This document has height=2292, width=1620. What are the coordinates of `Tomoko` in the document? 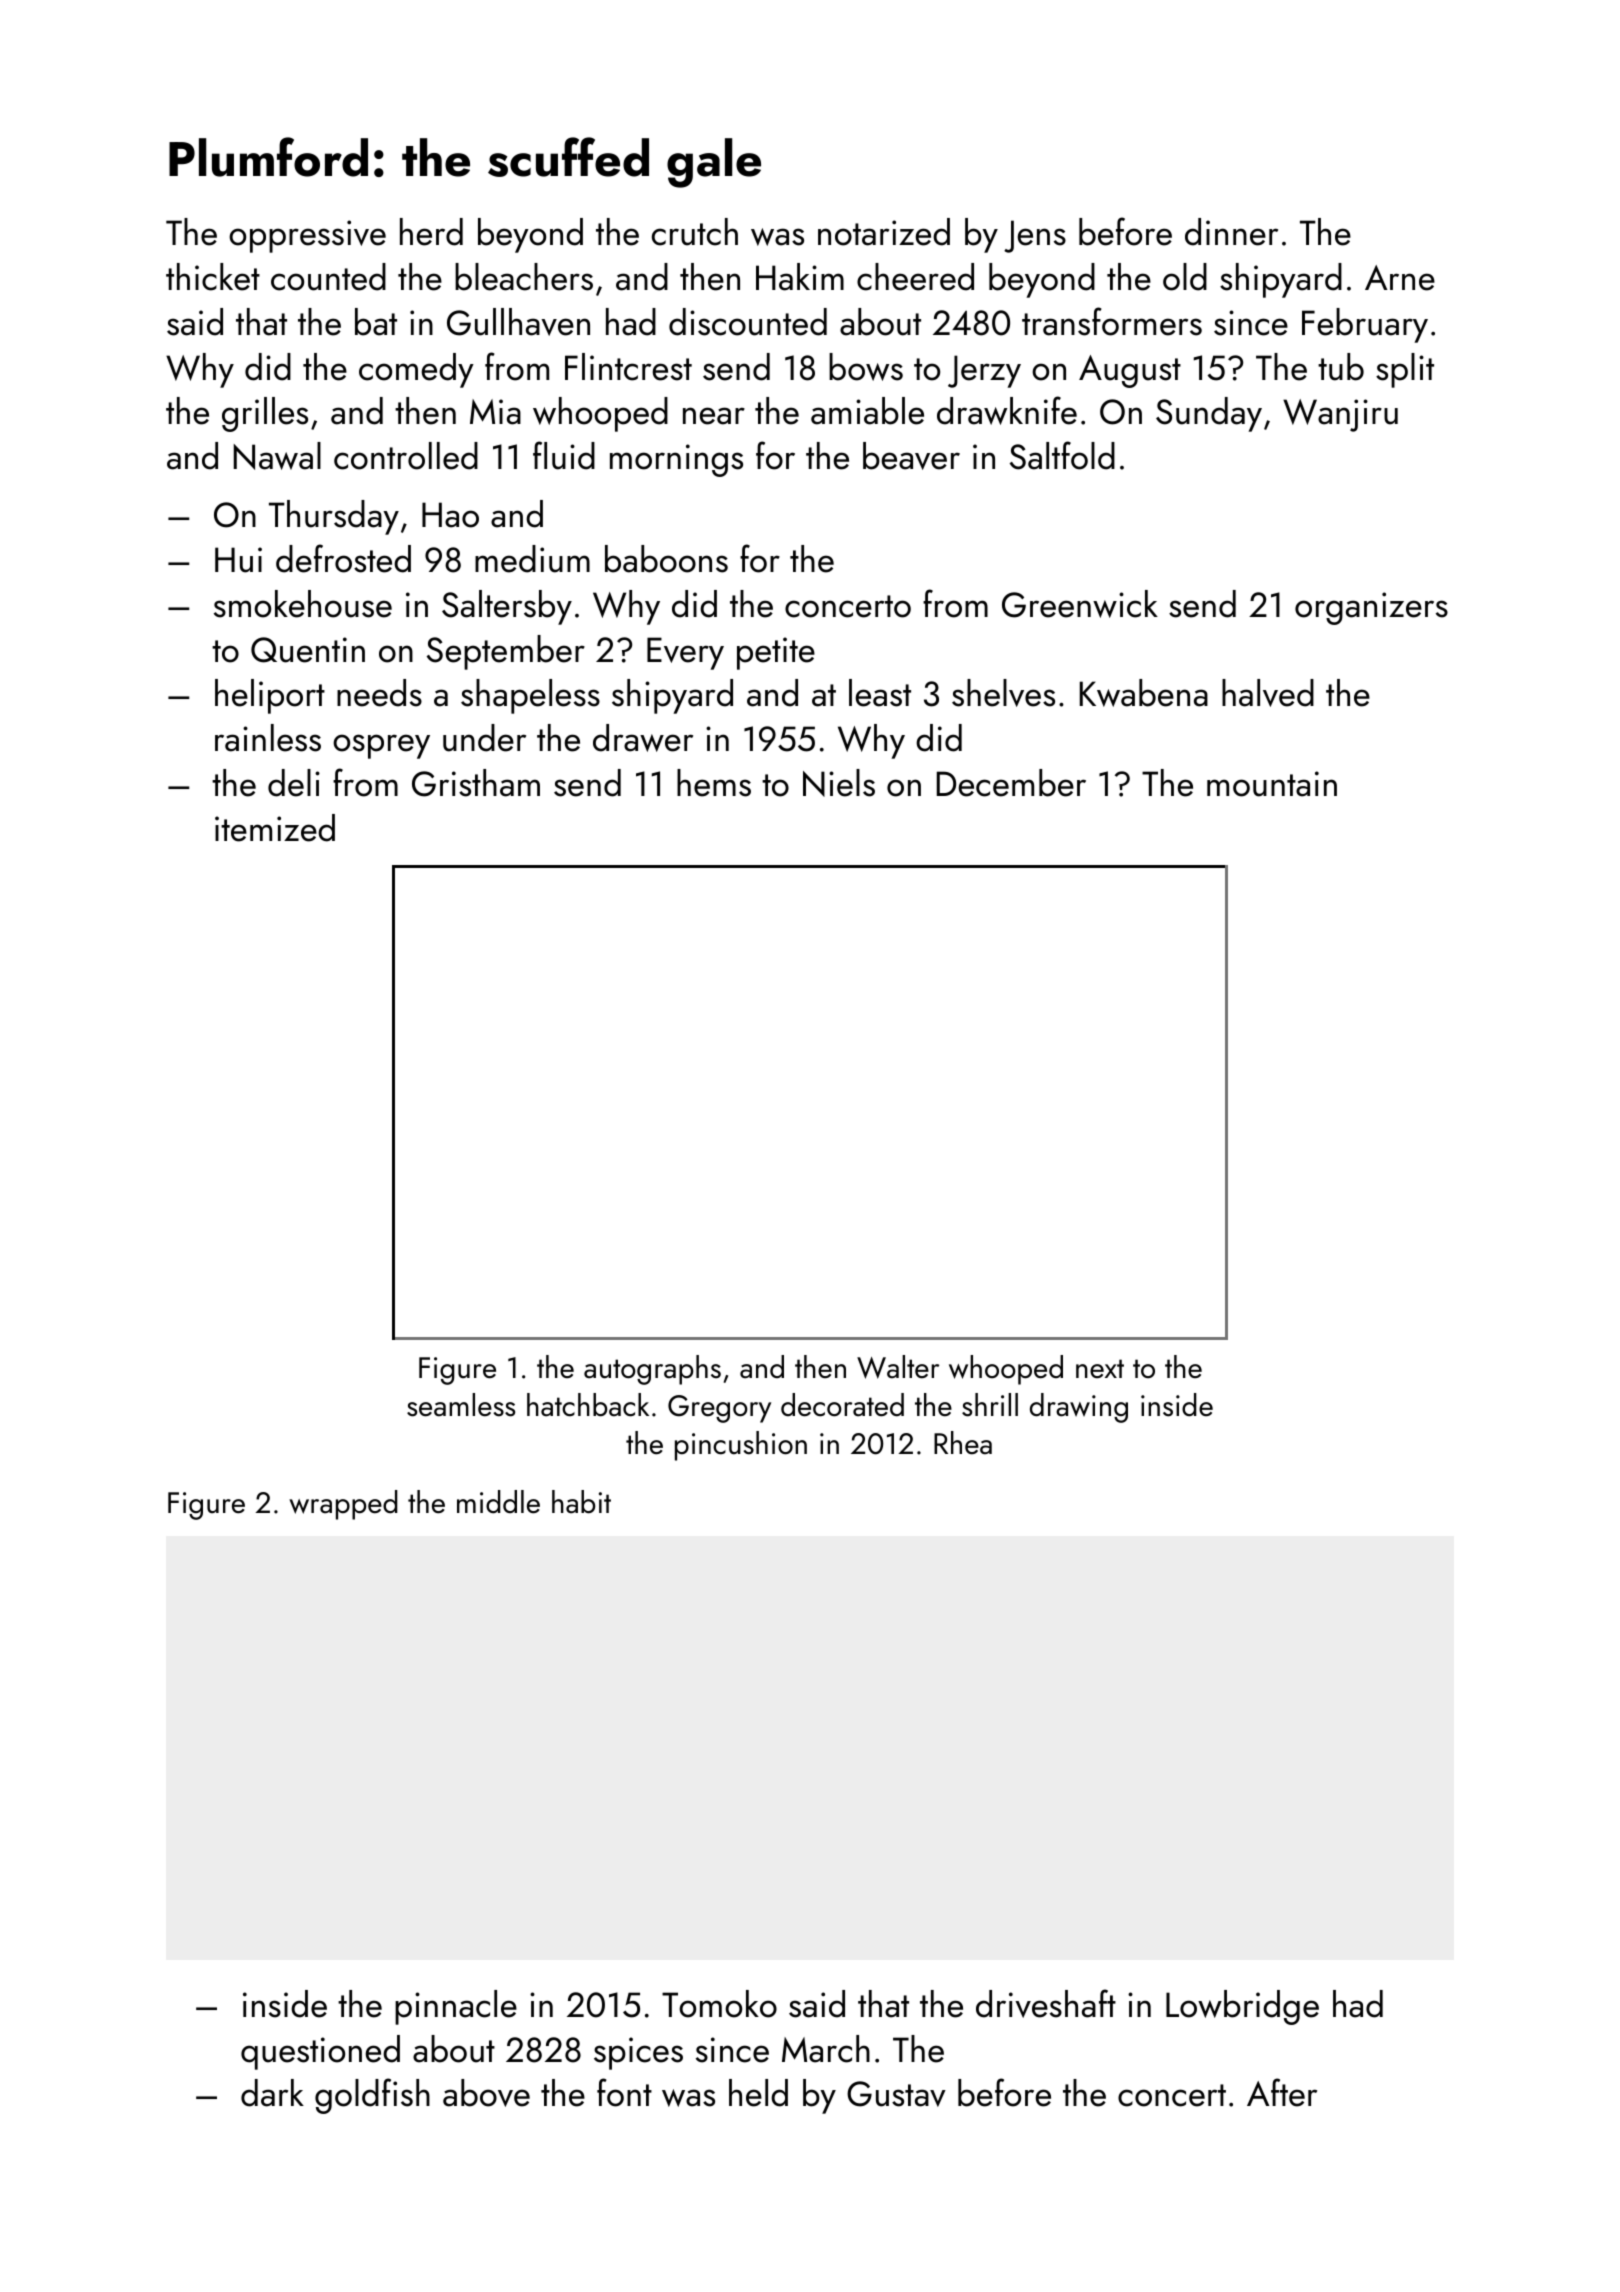 It's located at (719, 2004).
